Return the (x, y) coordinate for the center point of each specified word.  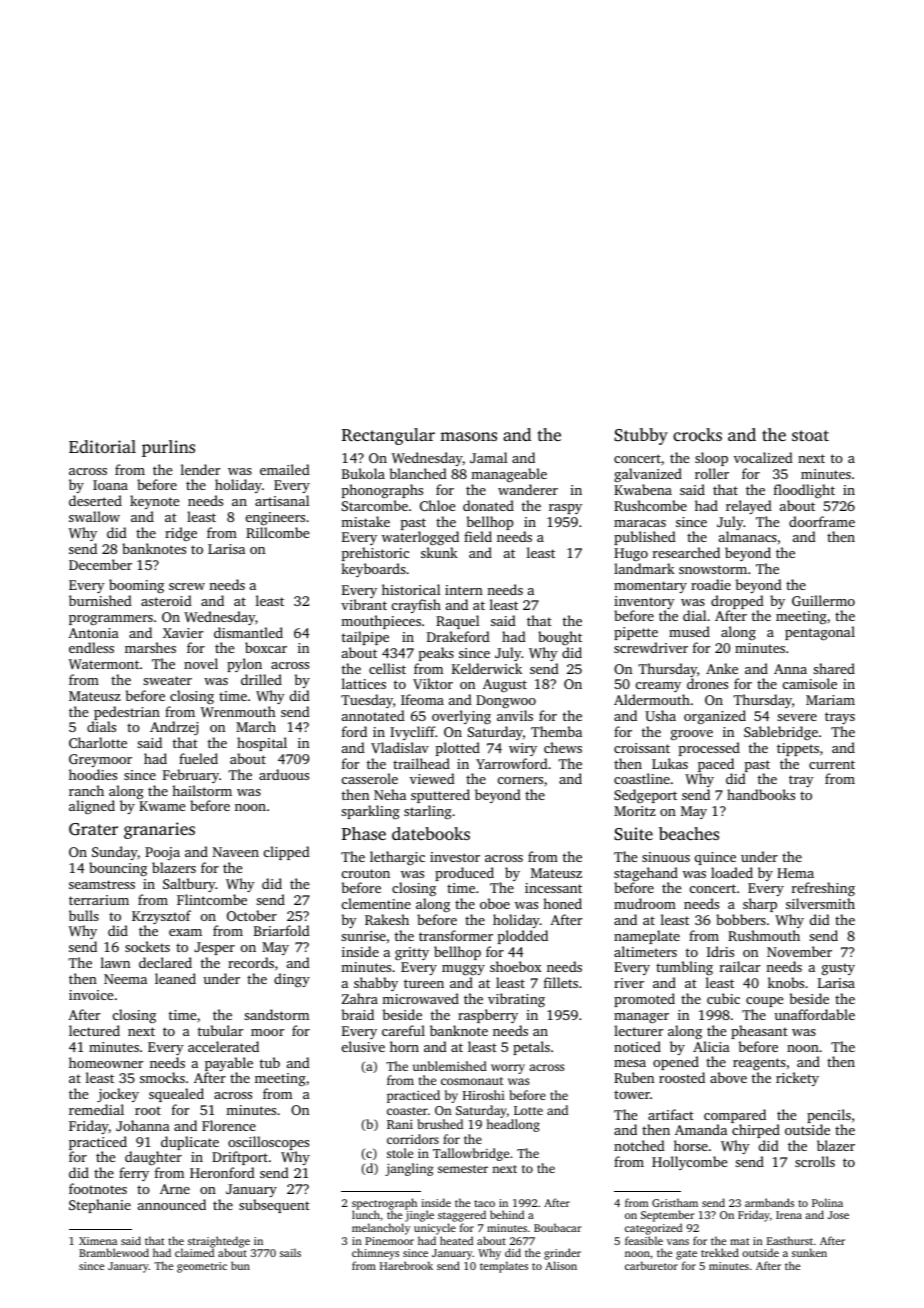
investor (455, 857)
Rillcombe (277, 532)
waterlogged (420, 538)
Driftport (240, 1158)
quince (715, 858)
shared (834, 668)
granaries (159, 830)
